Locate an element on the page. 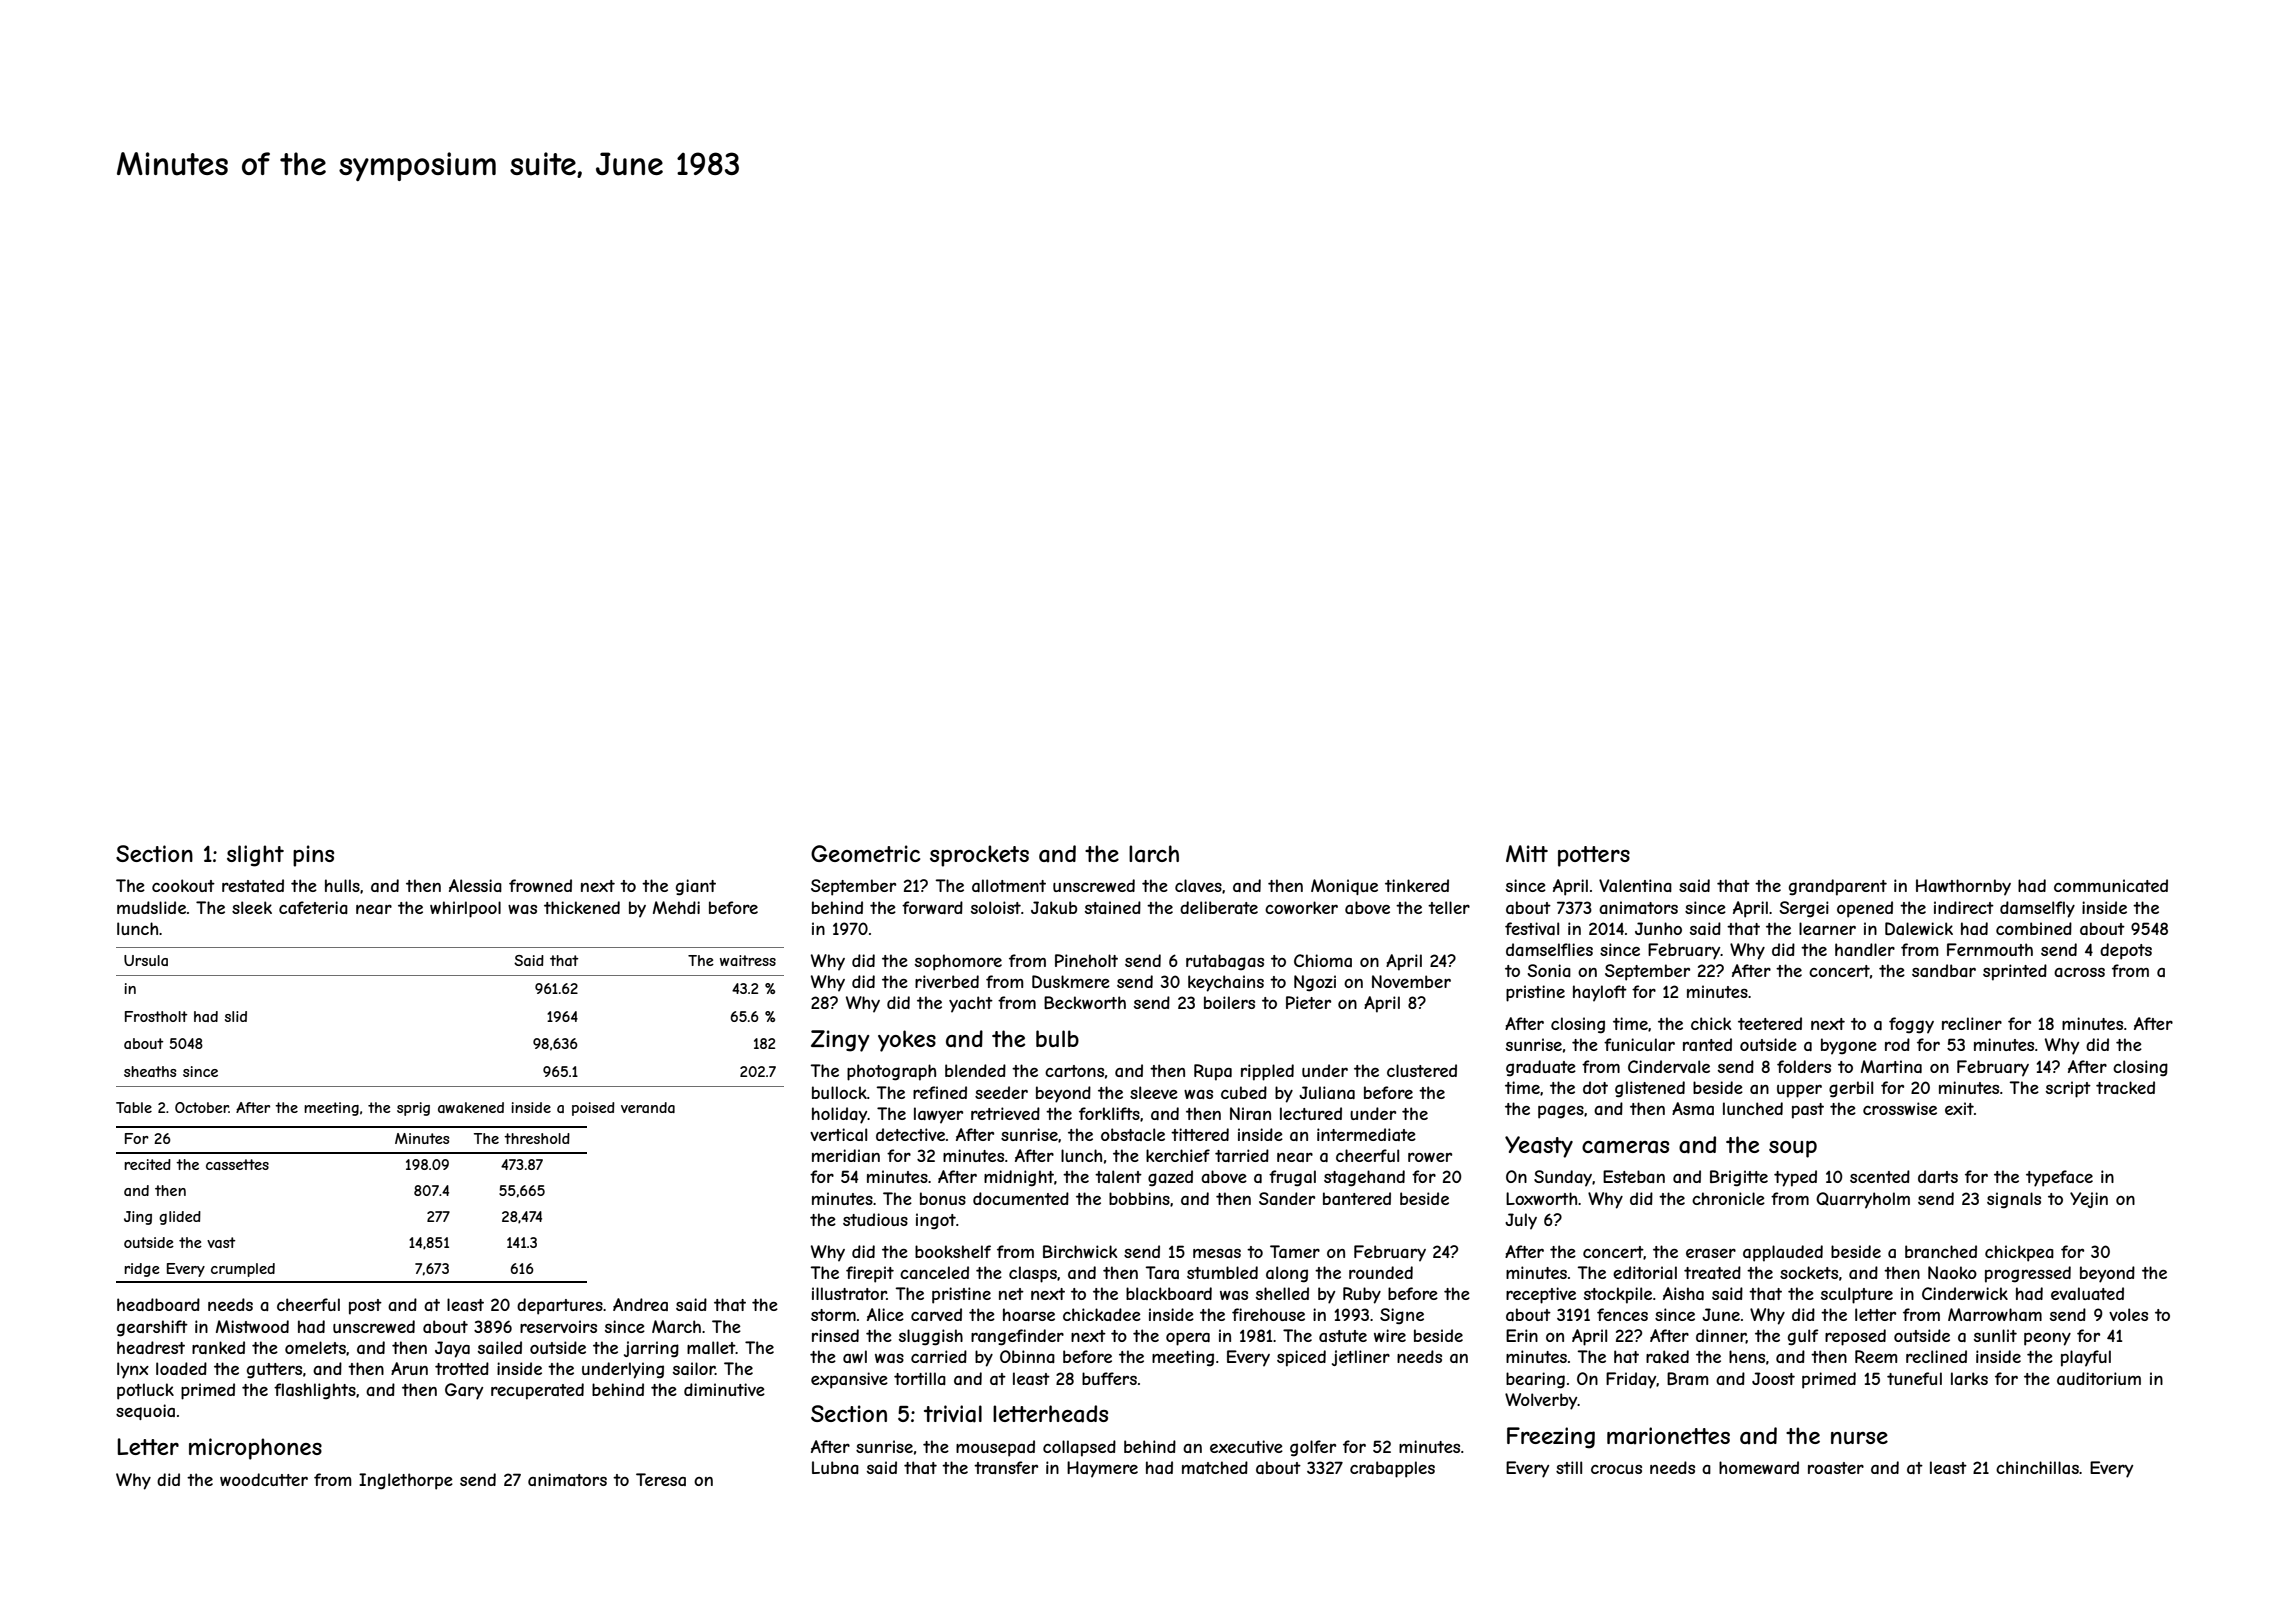  trivial is located at coordinates (953, 1414).
